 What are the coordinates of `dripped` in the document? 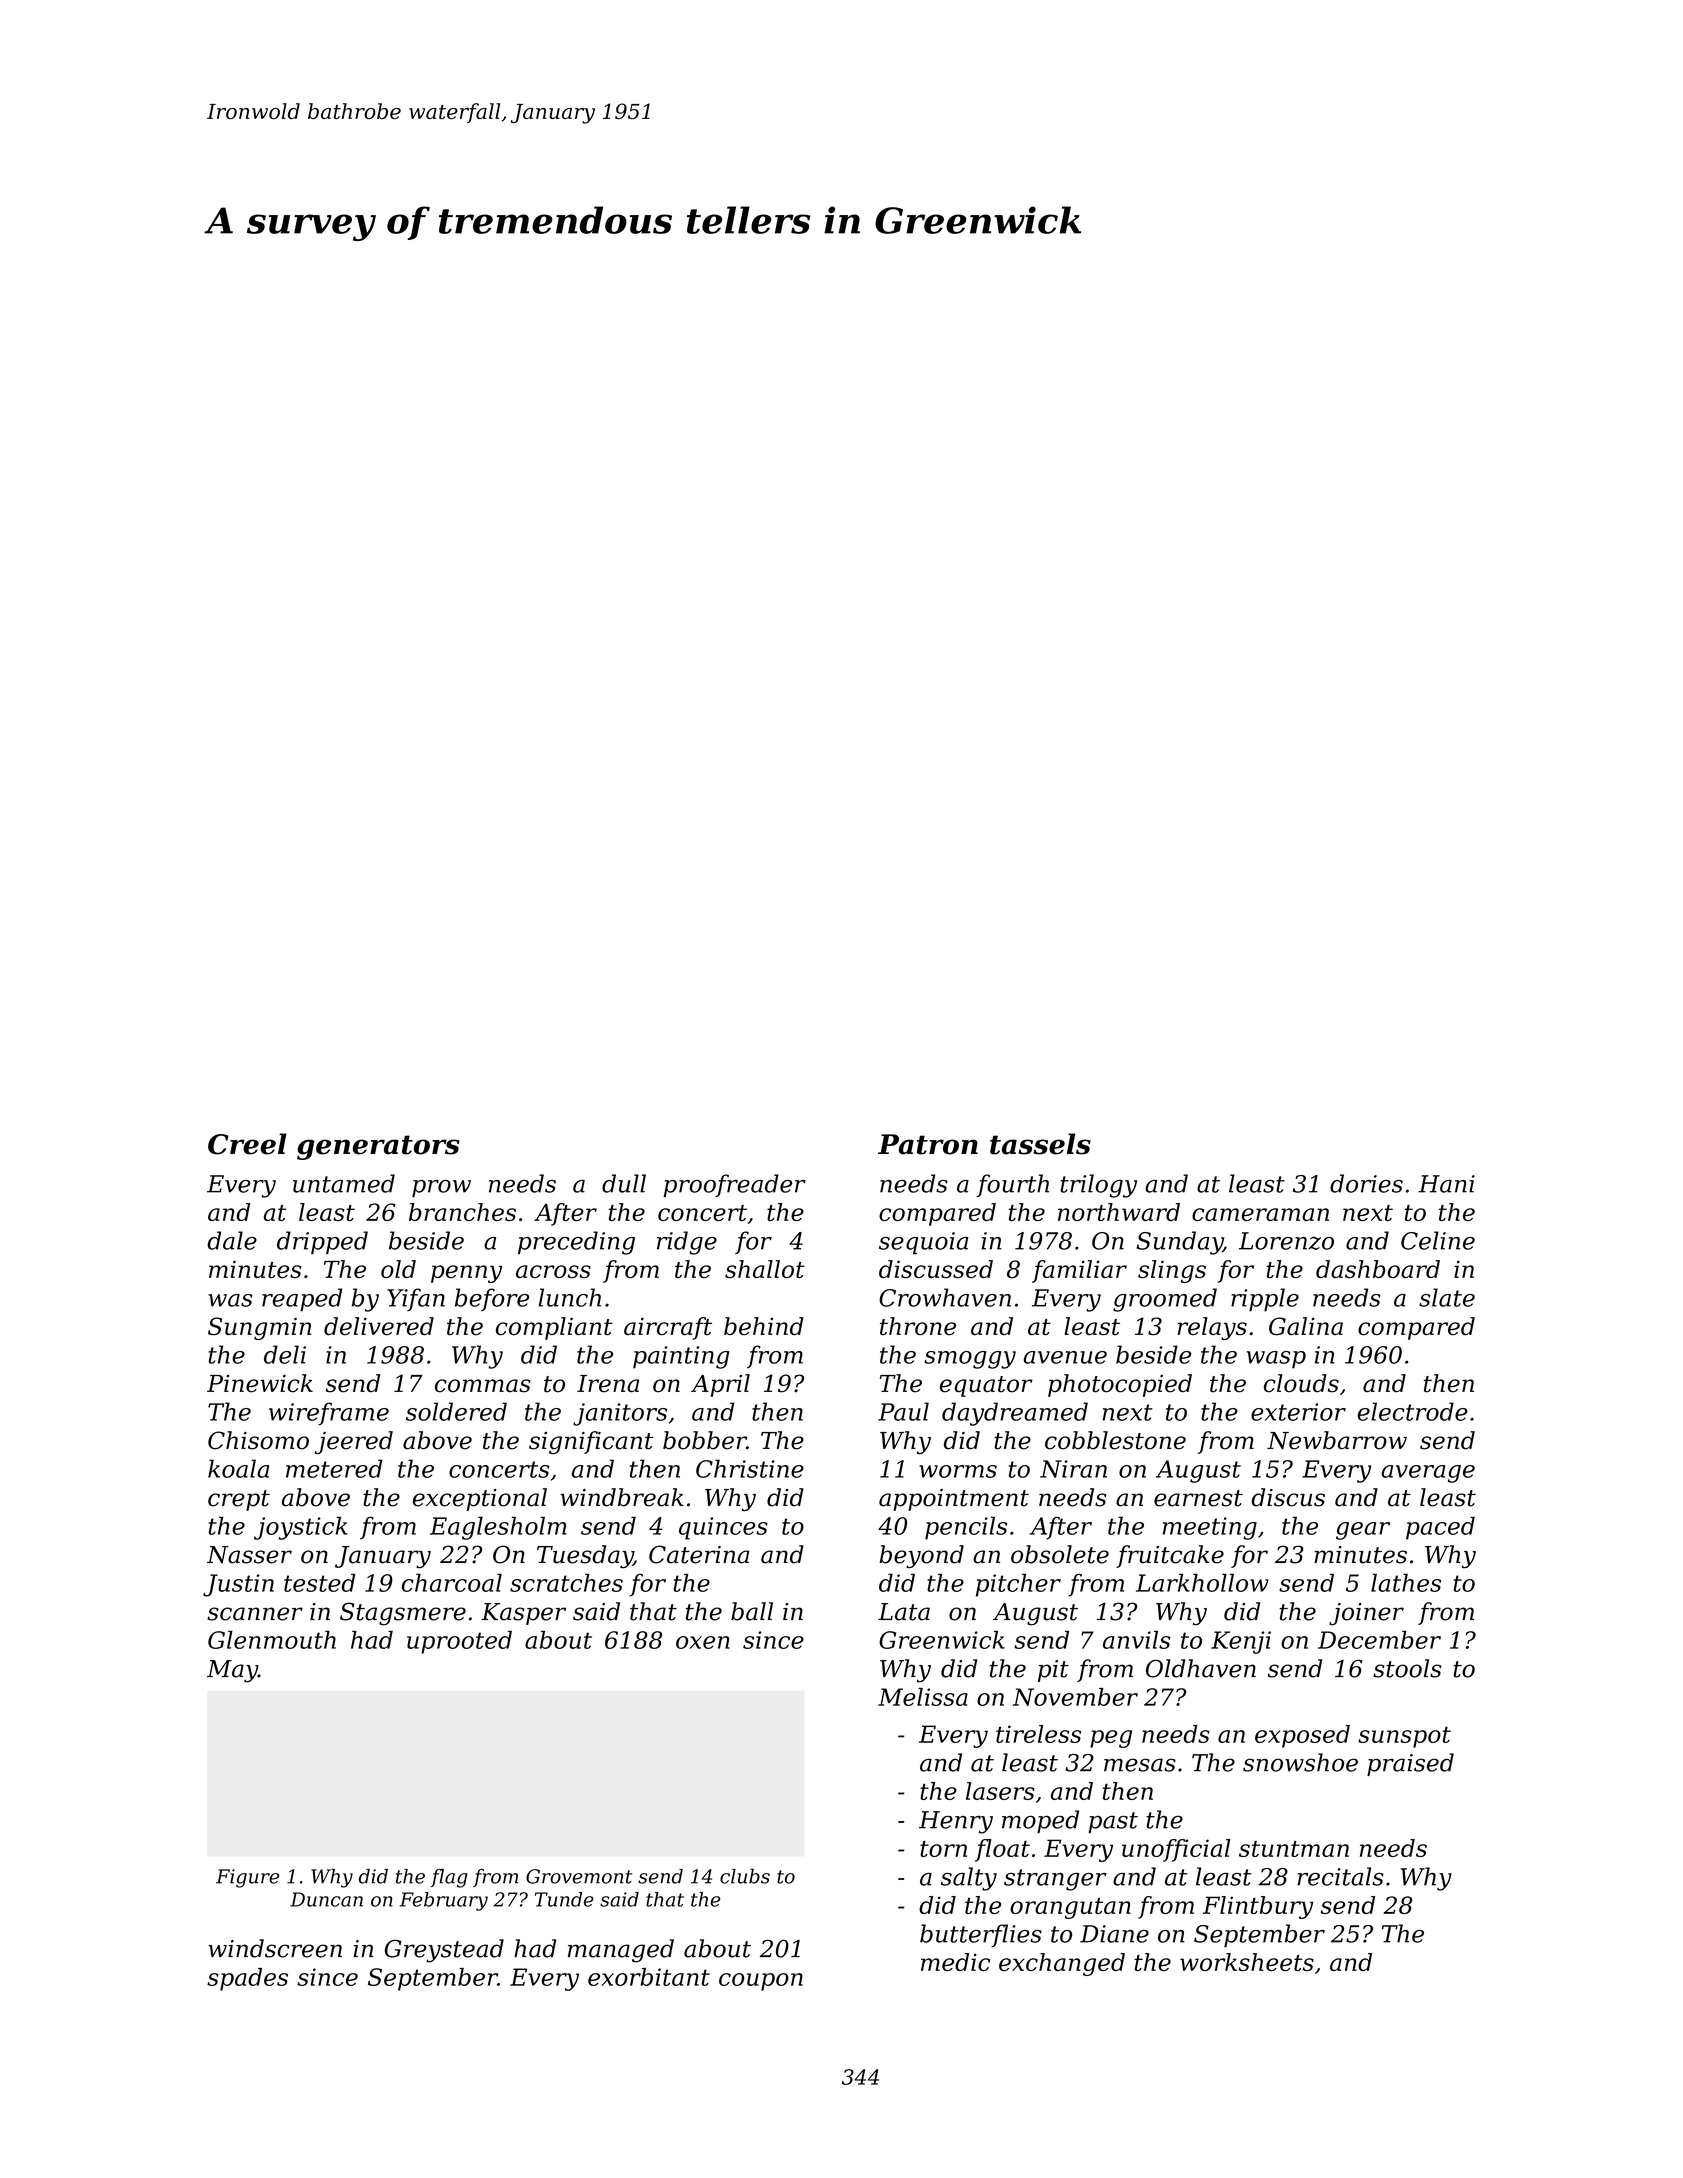 It's located at (322, 1242).
